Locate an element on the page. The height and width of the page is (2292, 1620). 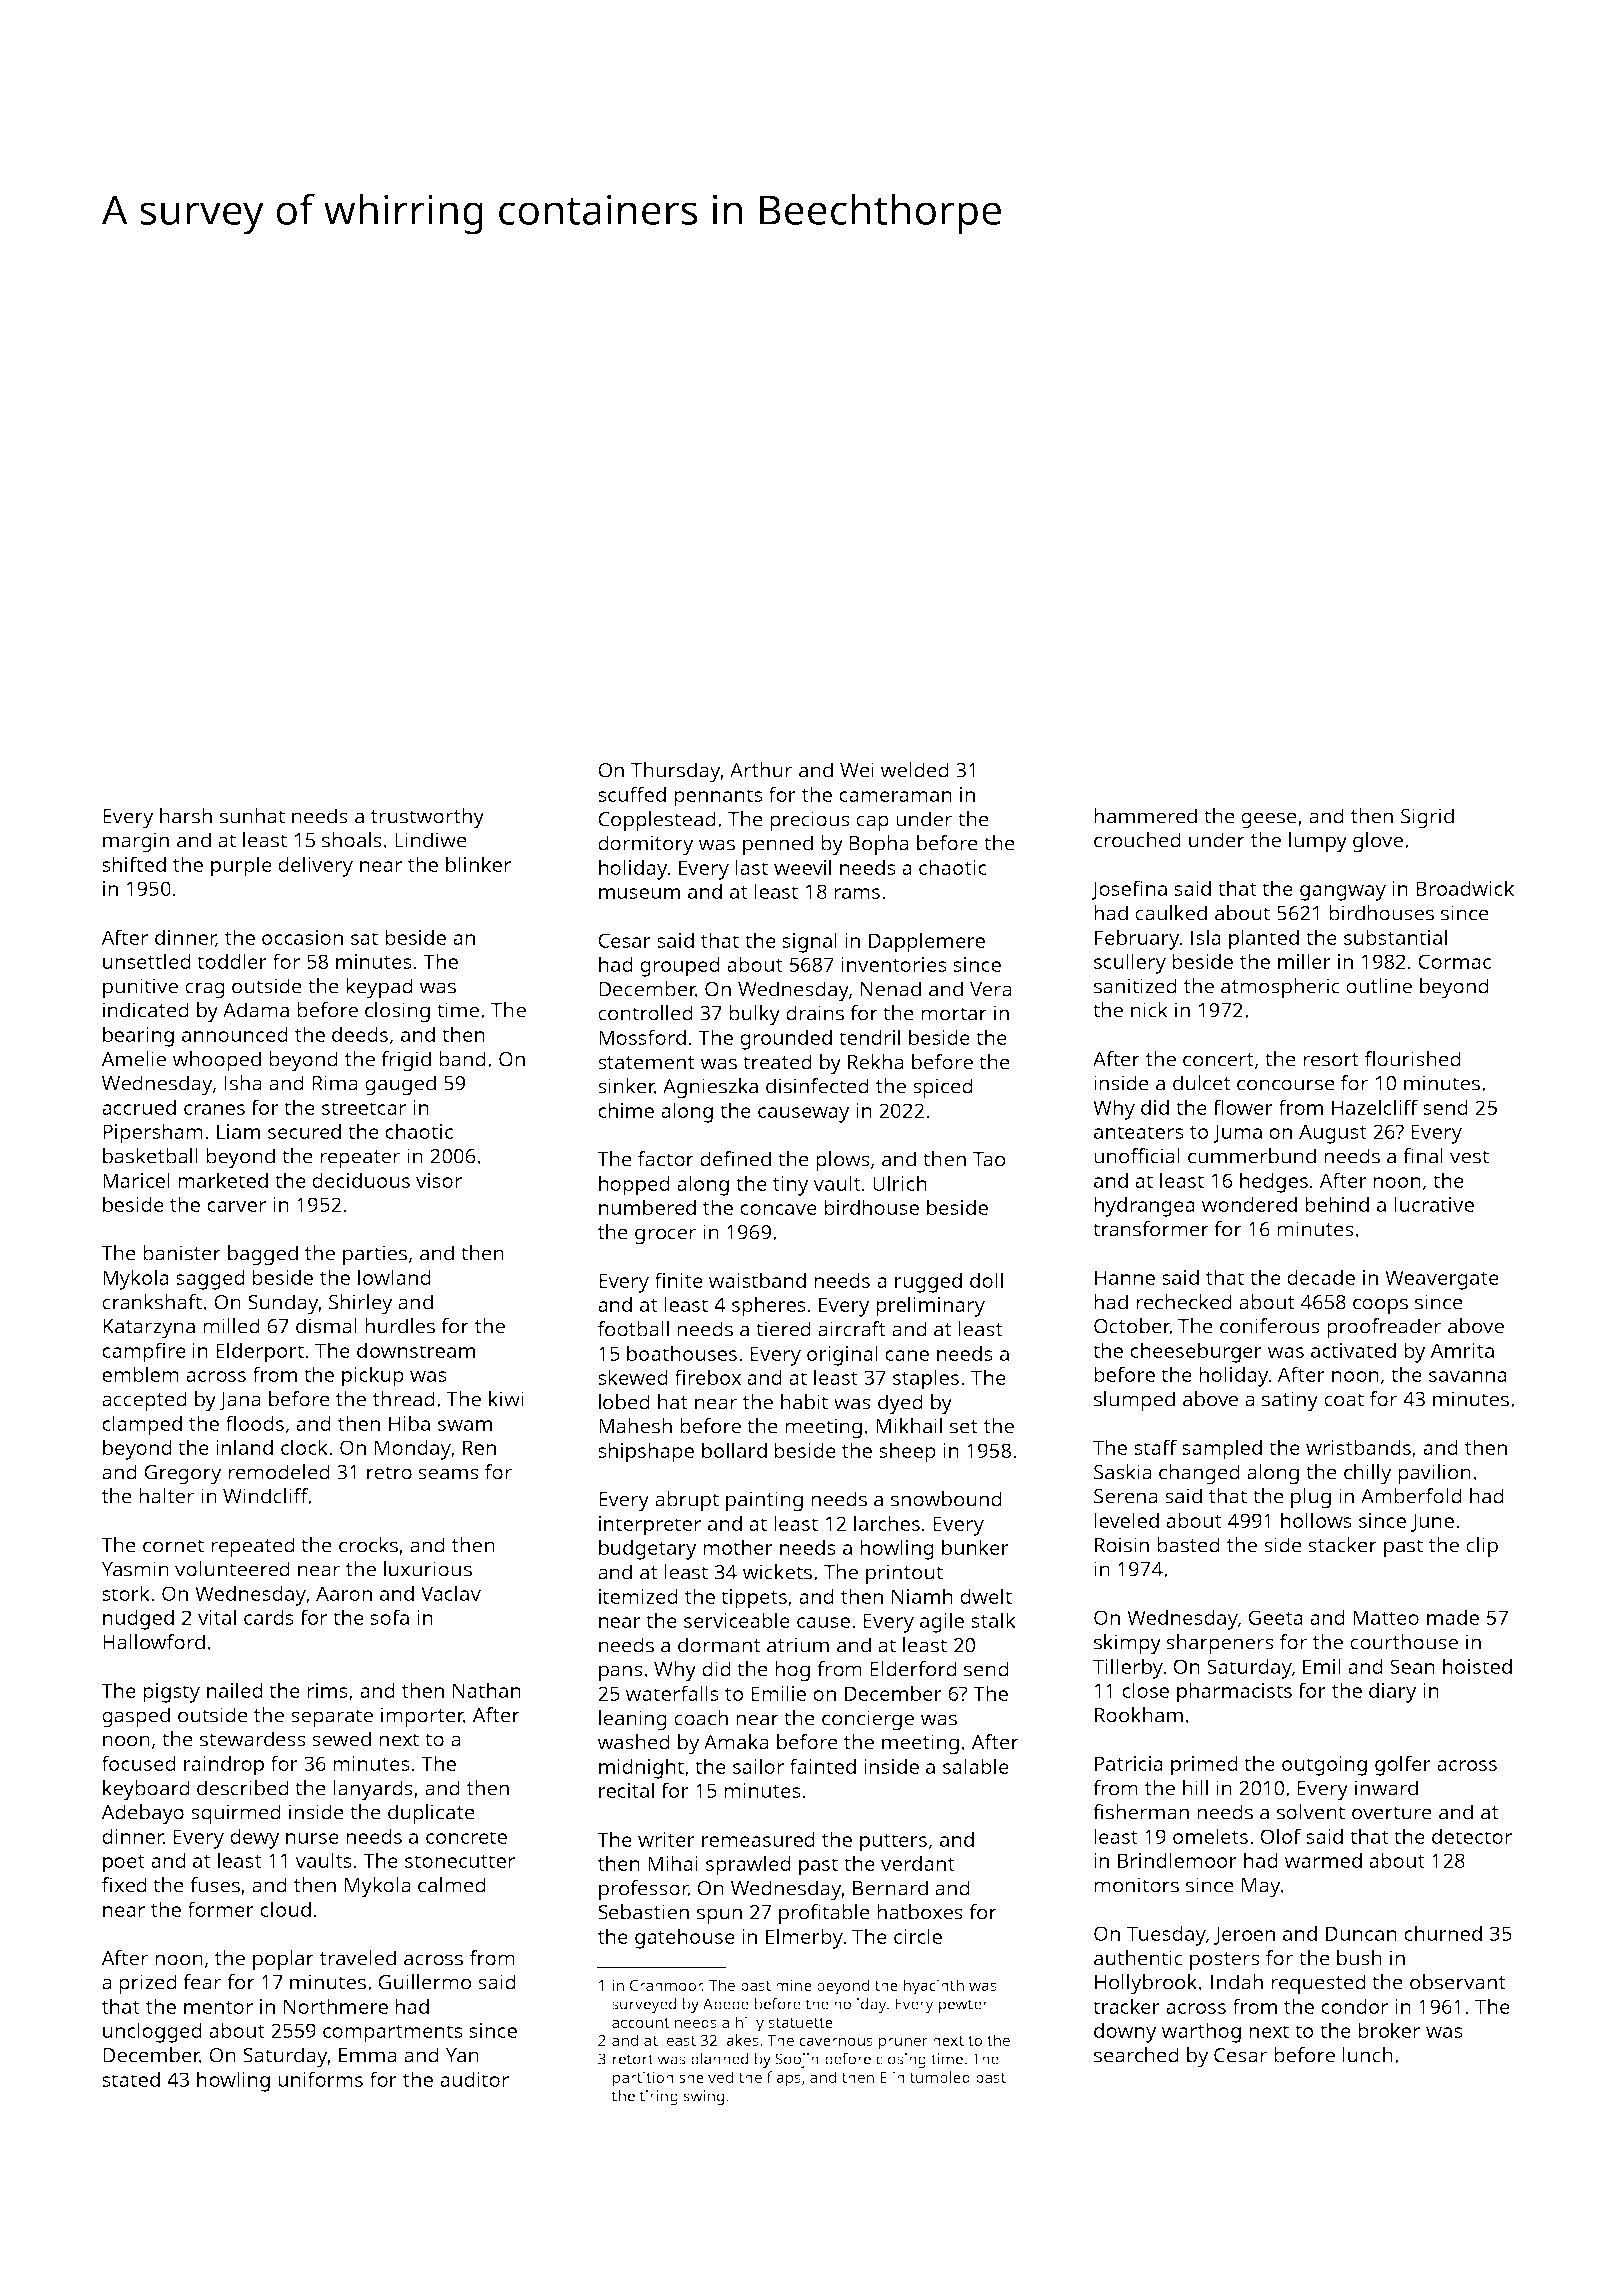
swing is located at coordinates (704, 2097).
